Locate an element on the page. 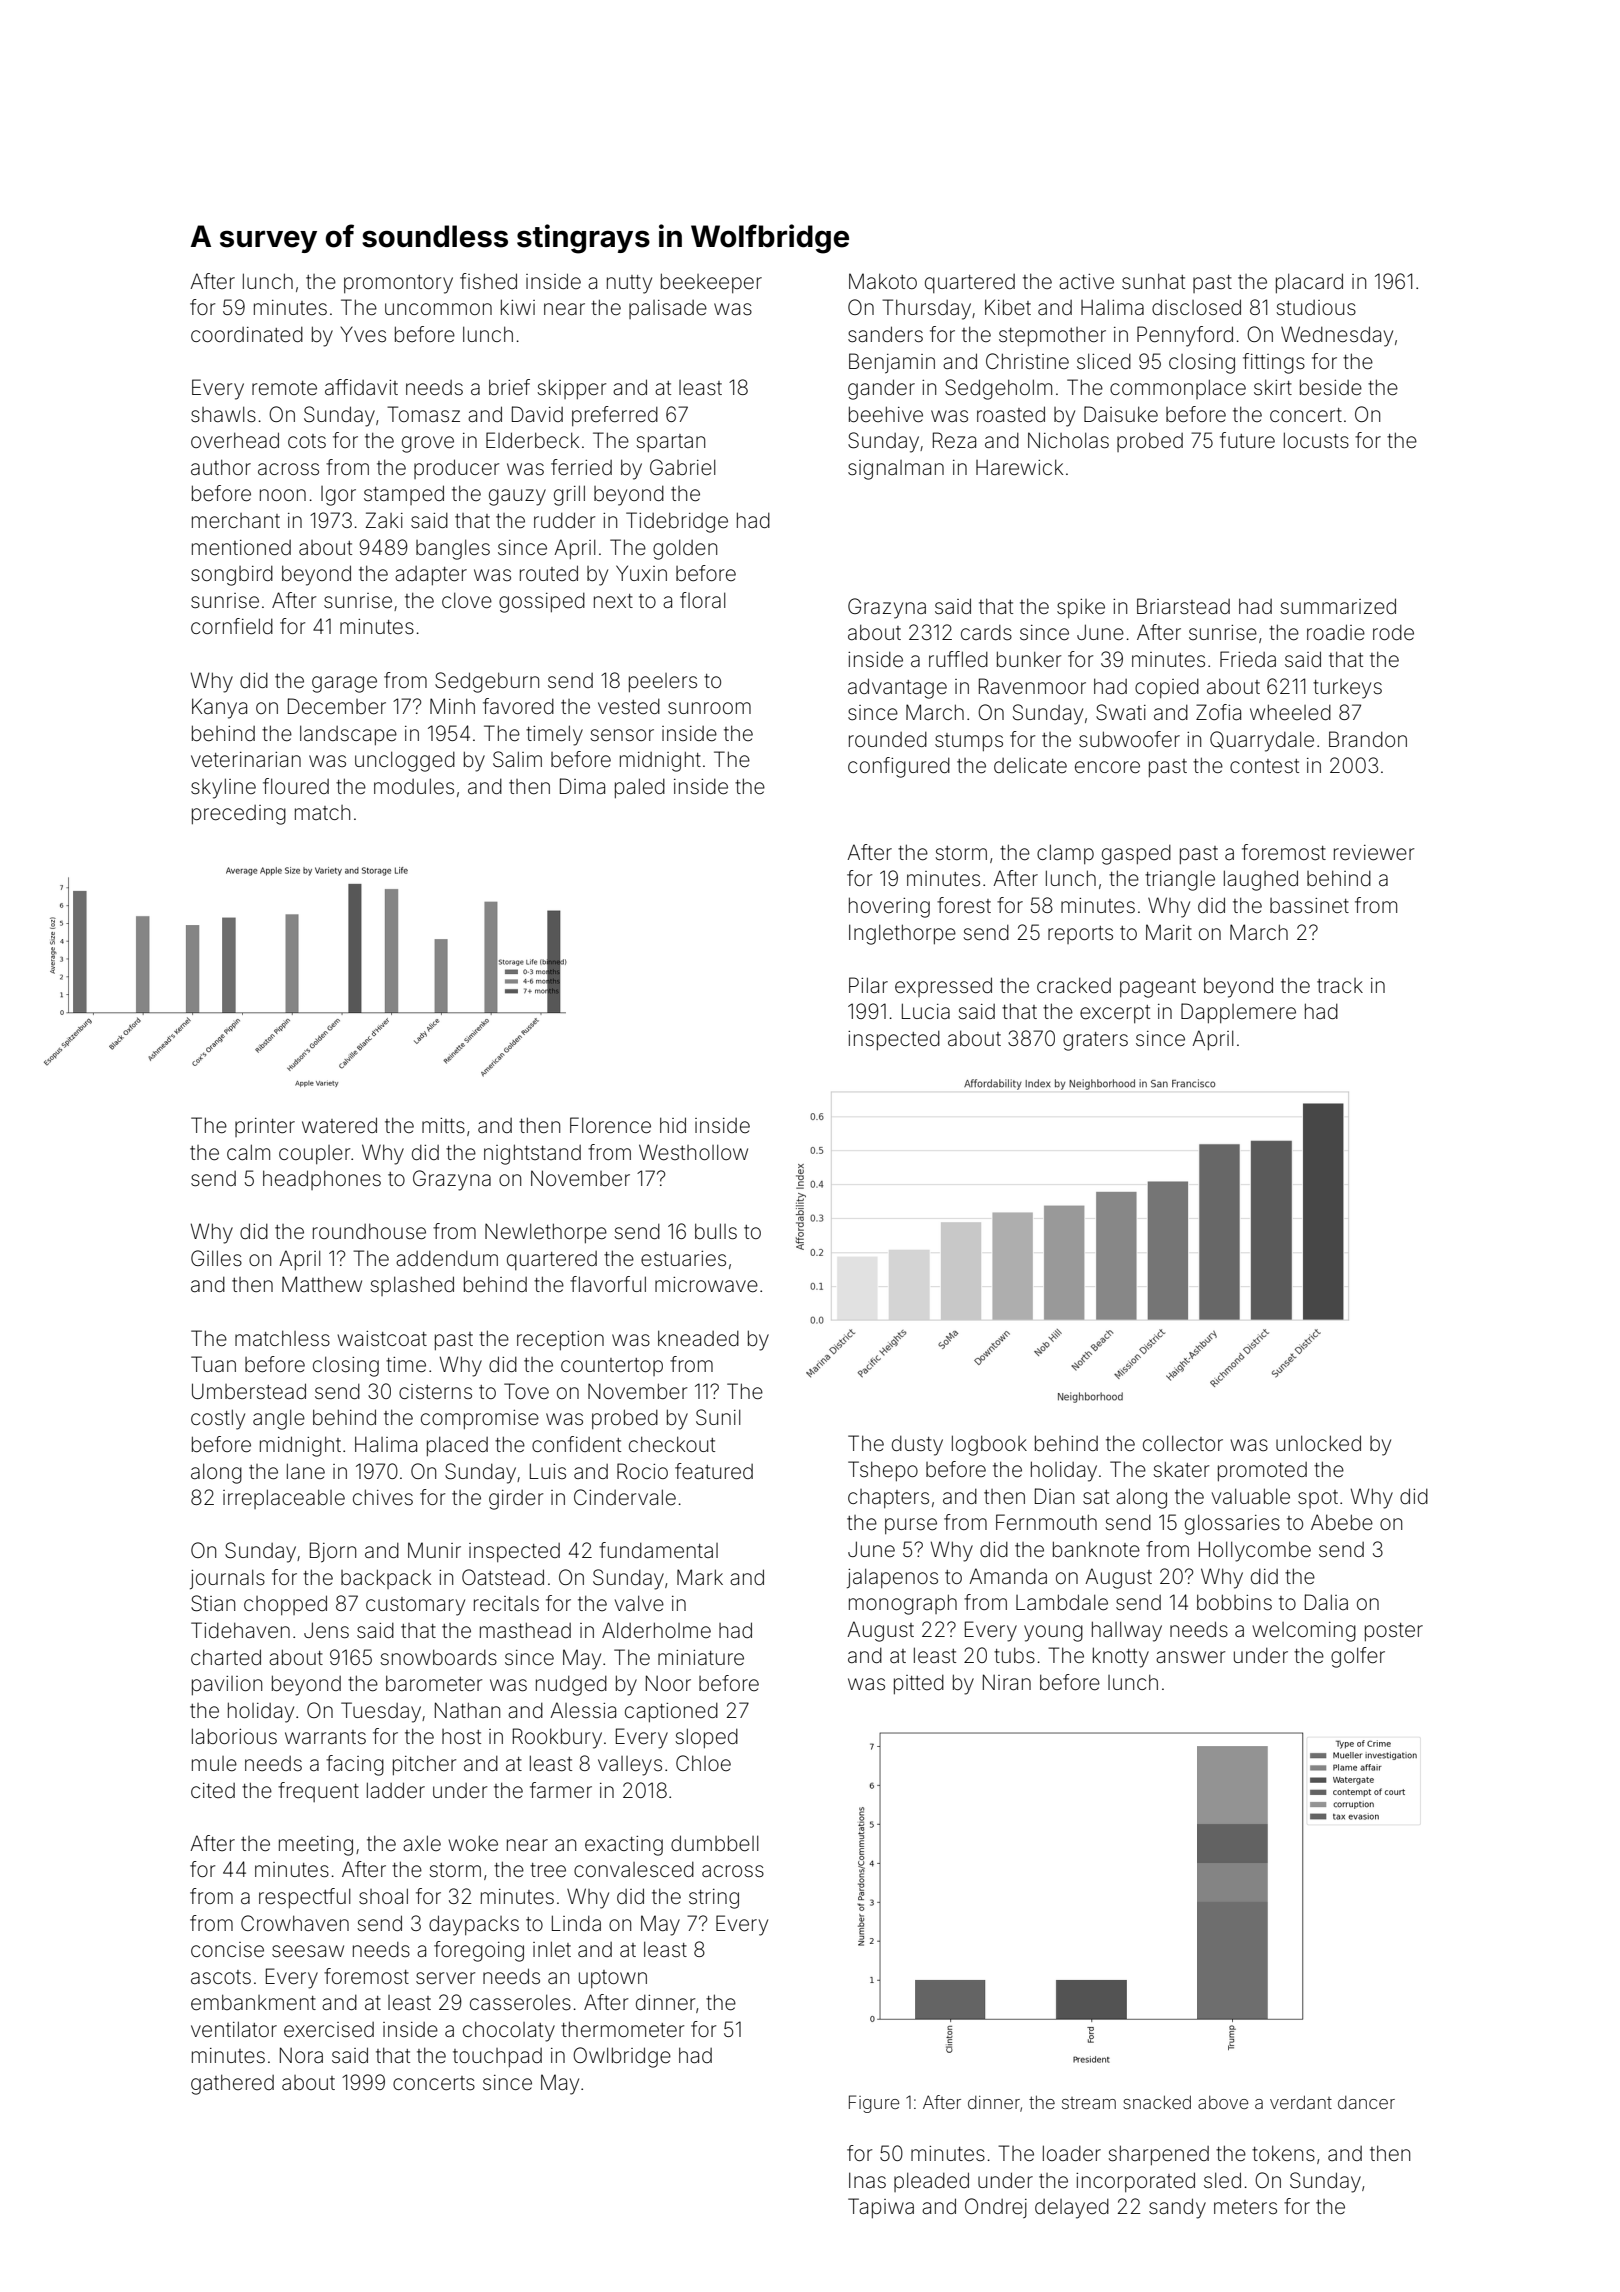 This document has width=1620, height=2292. Jens is located at coordinates (326, 1630).
